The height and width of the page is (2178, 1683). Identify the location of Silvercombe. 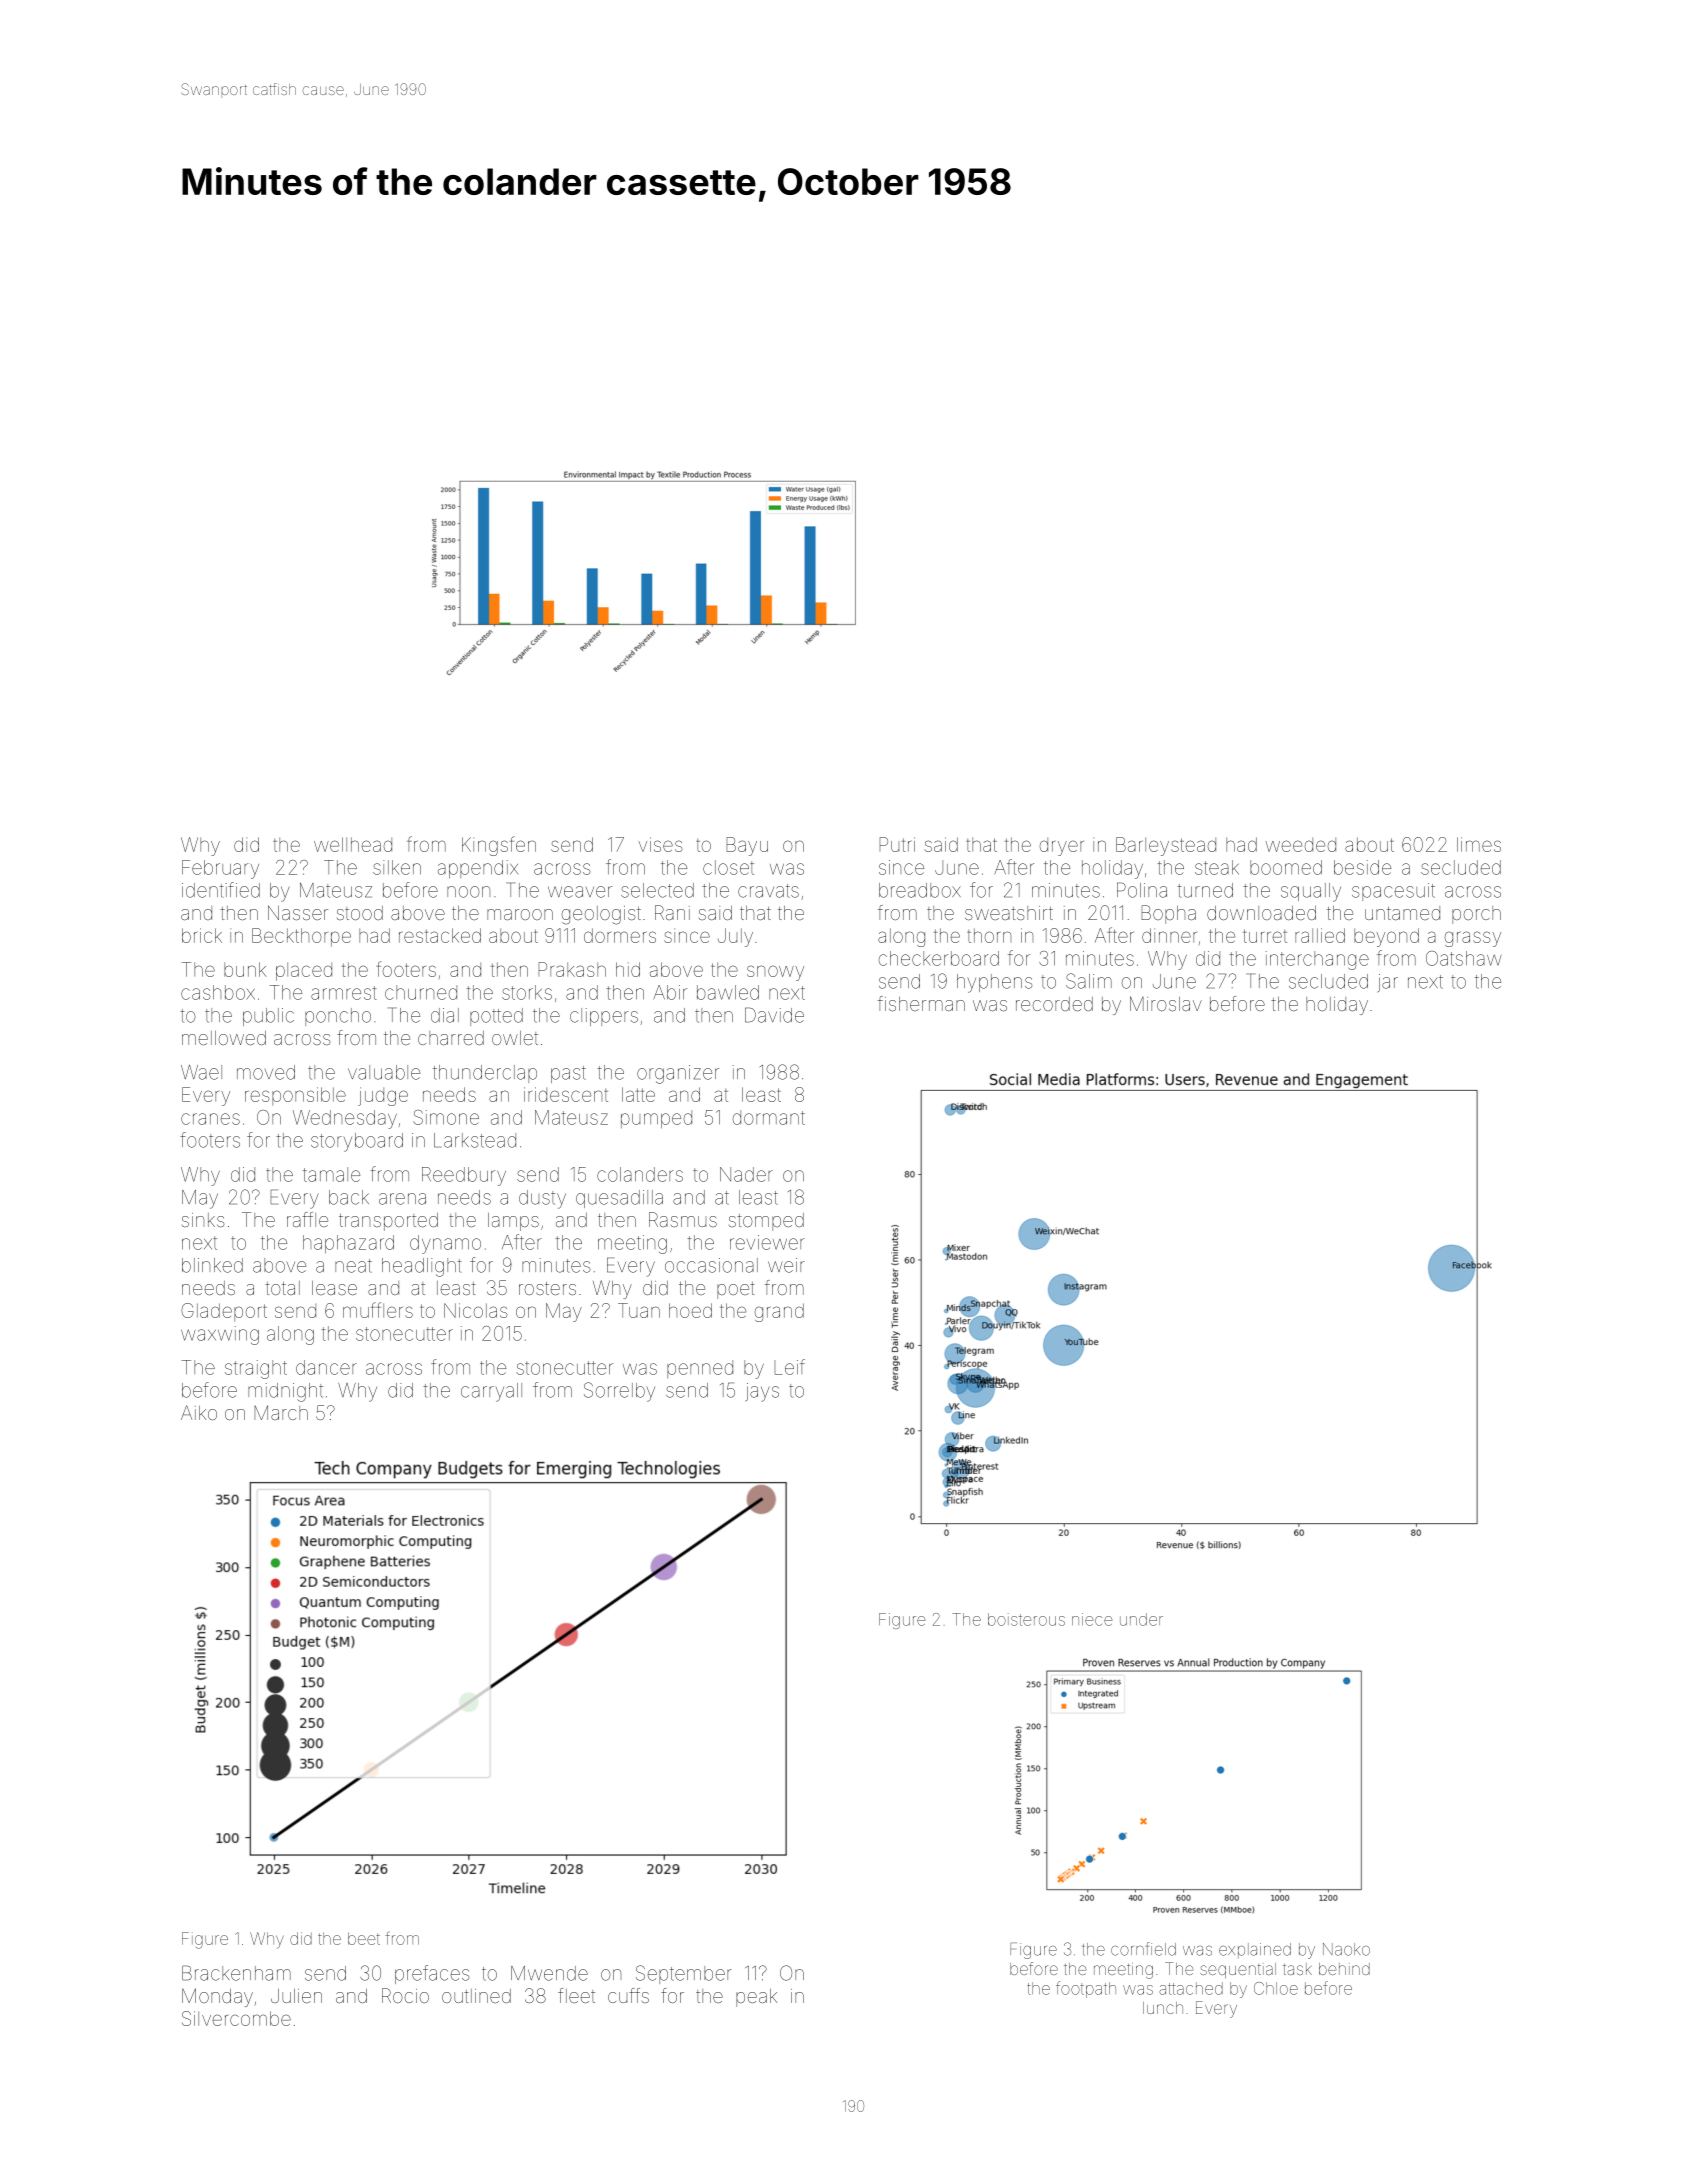
(236, 2018).
